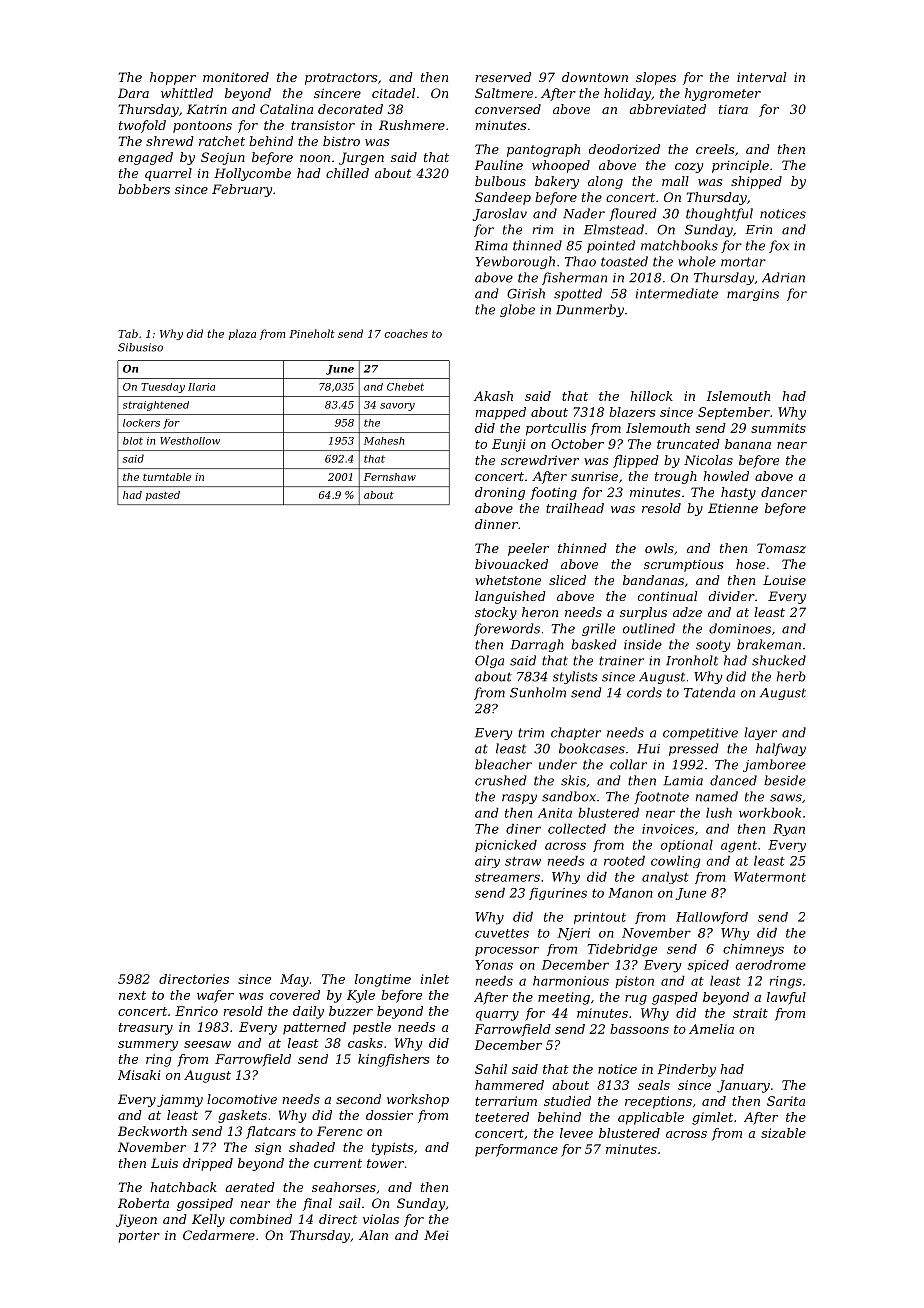 The width and height of the screenshot is (924, 1308). Describe the element at coordinates (341, 79) in the screenshot. I see `protractors` at that location.
